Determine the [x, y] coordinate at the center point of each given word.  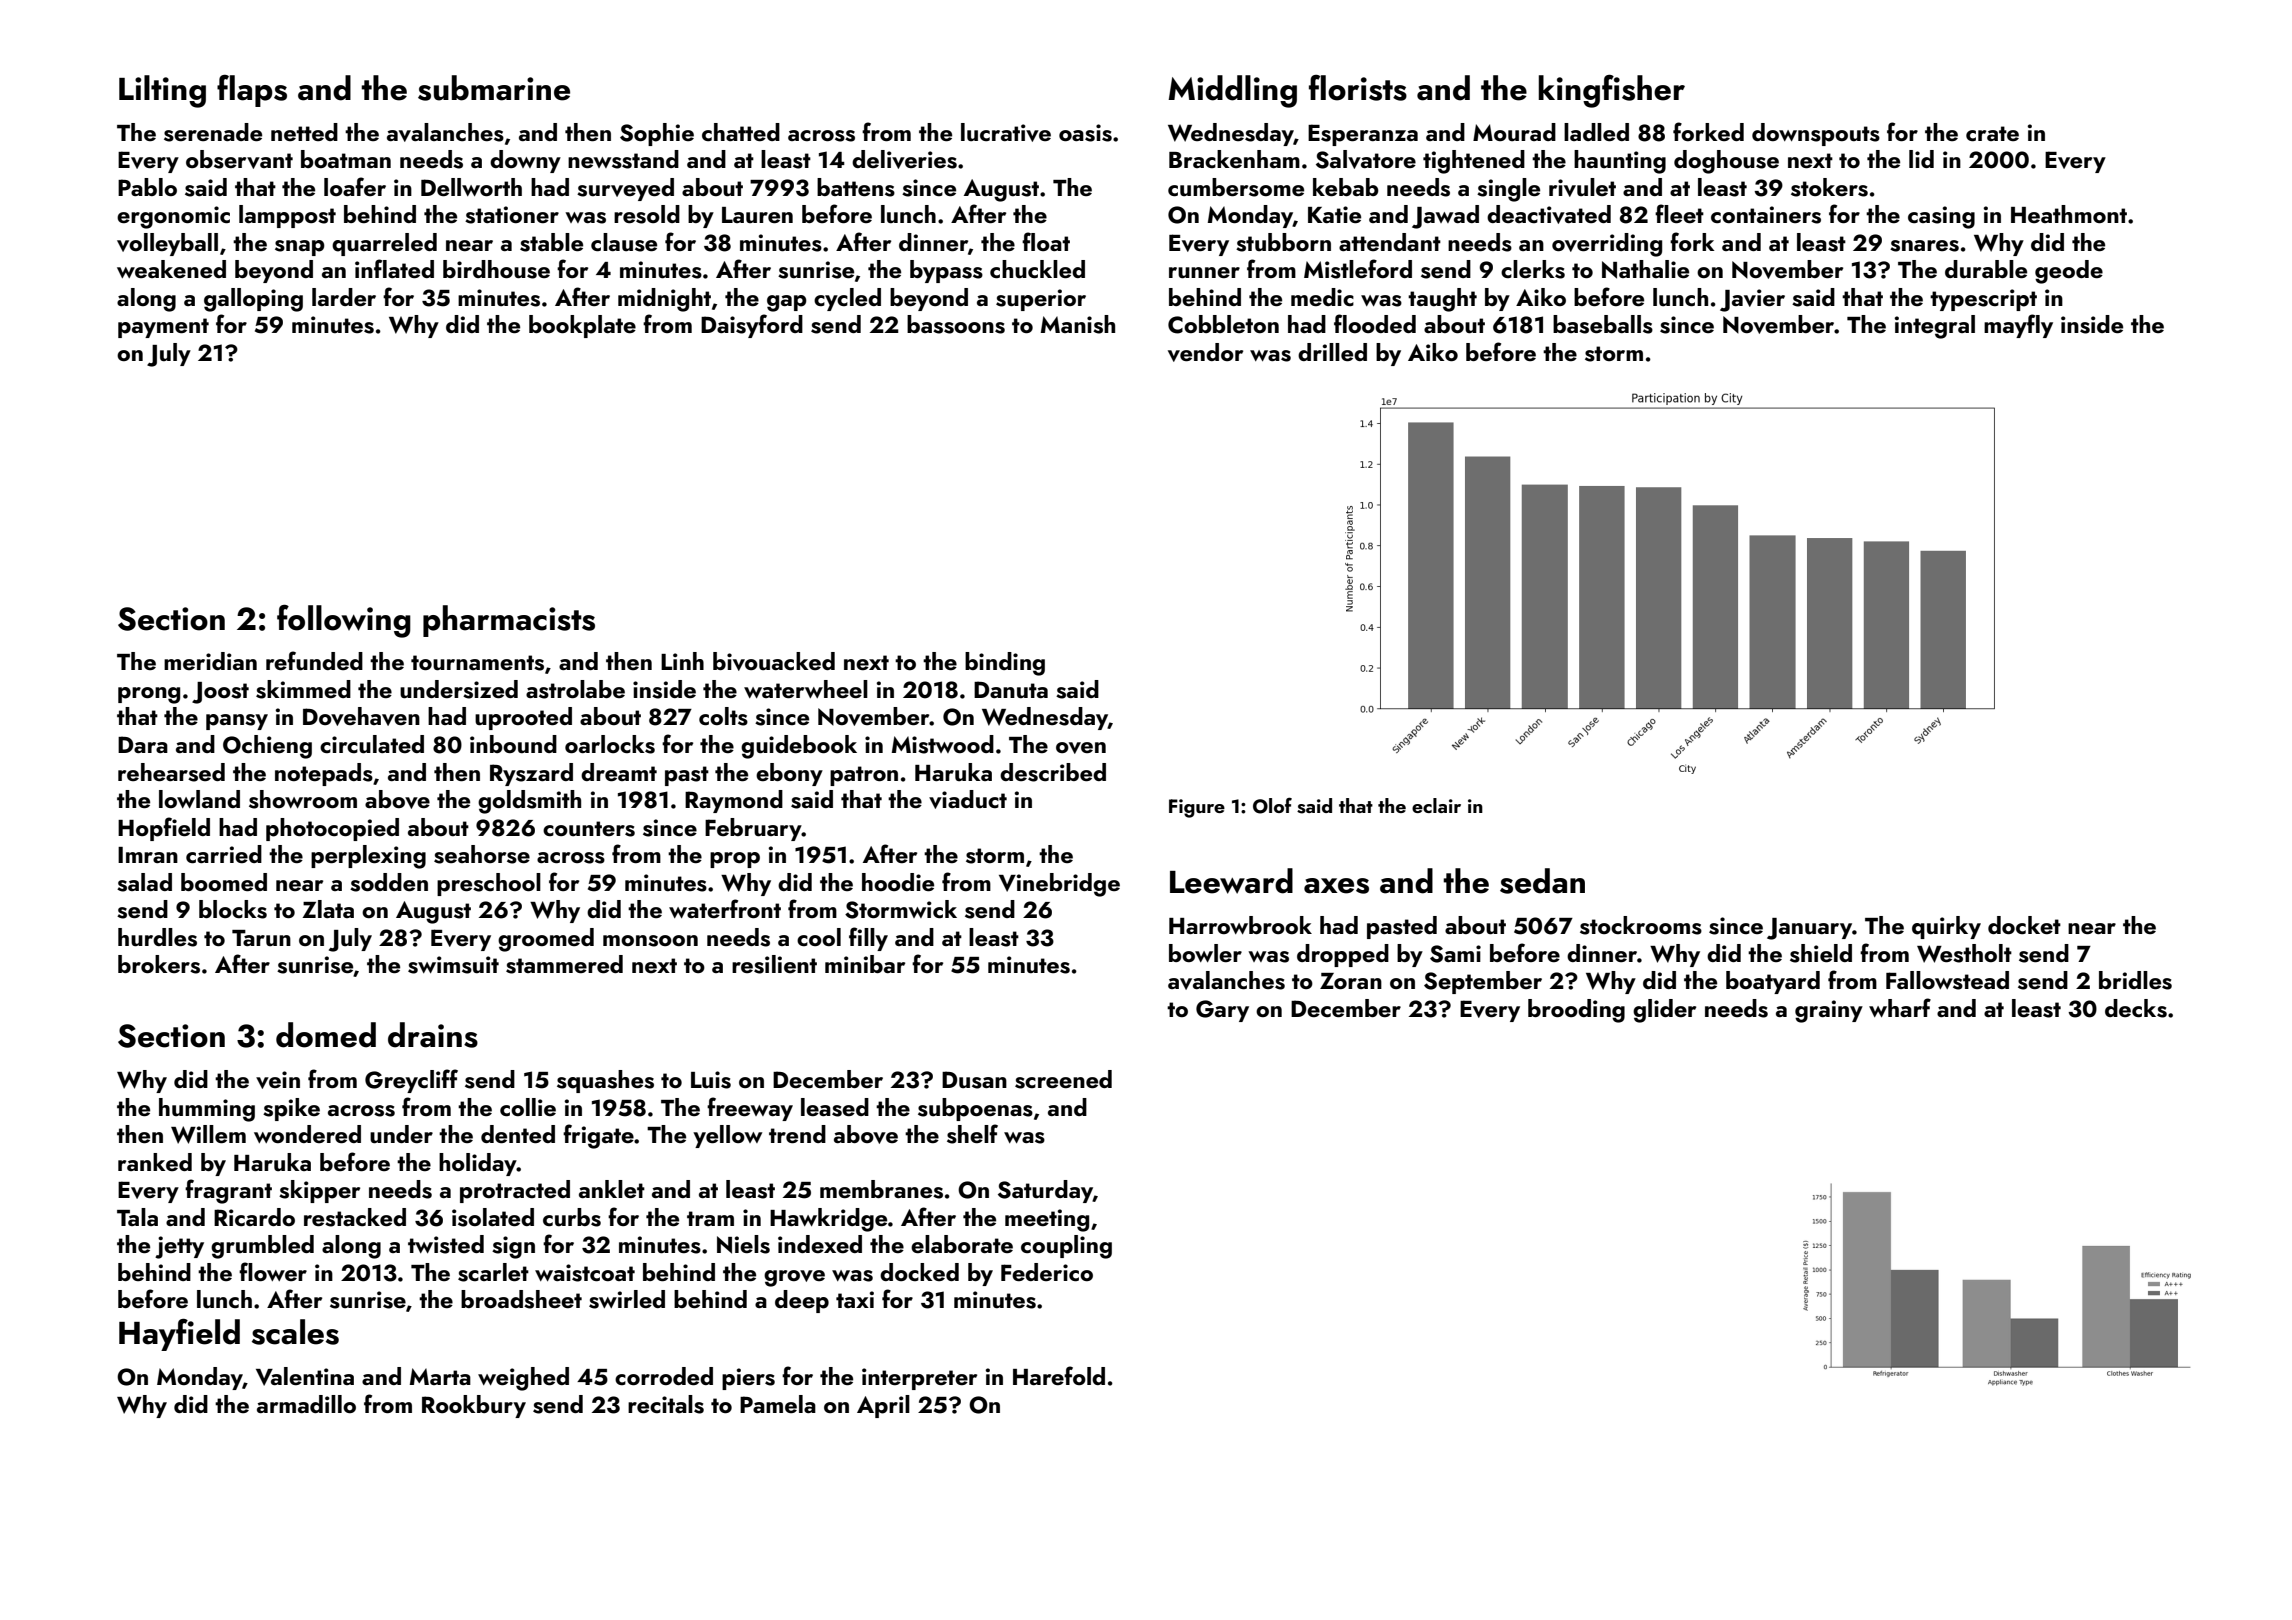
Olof [1272, 805]
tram [710, 1218]
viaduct [968, 799]
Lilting [162, 91]
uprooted [523, 718]
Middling [1232, 91]
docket [2024, 925]
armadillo [306, 1404]
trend [797, 1134]
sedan [1542, 881]
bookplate [582, 326]
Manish [1078, 324]
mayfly [2018, 326]
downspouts [1816, 134]
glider [1664, 1011]
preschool [489, 884]
